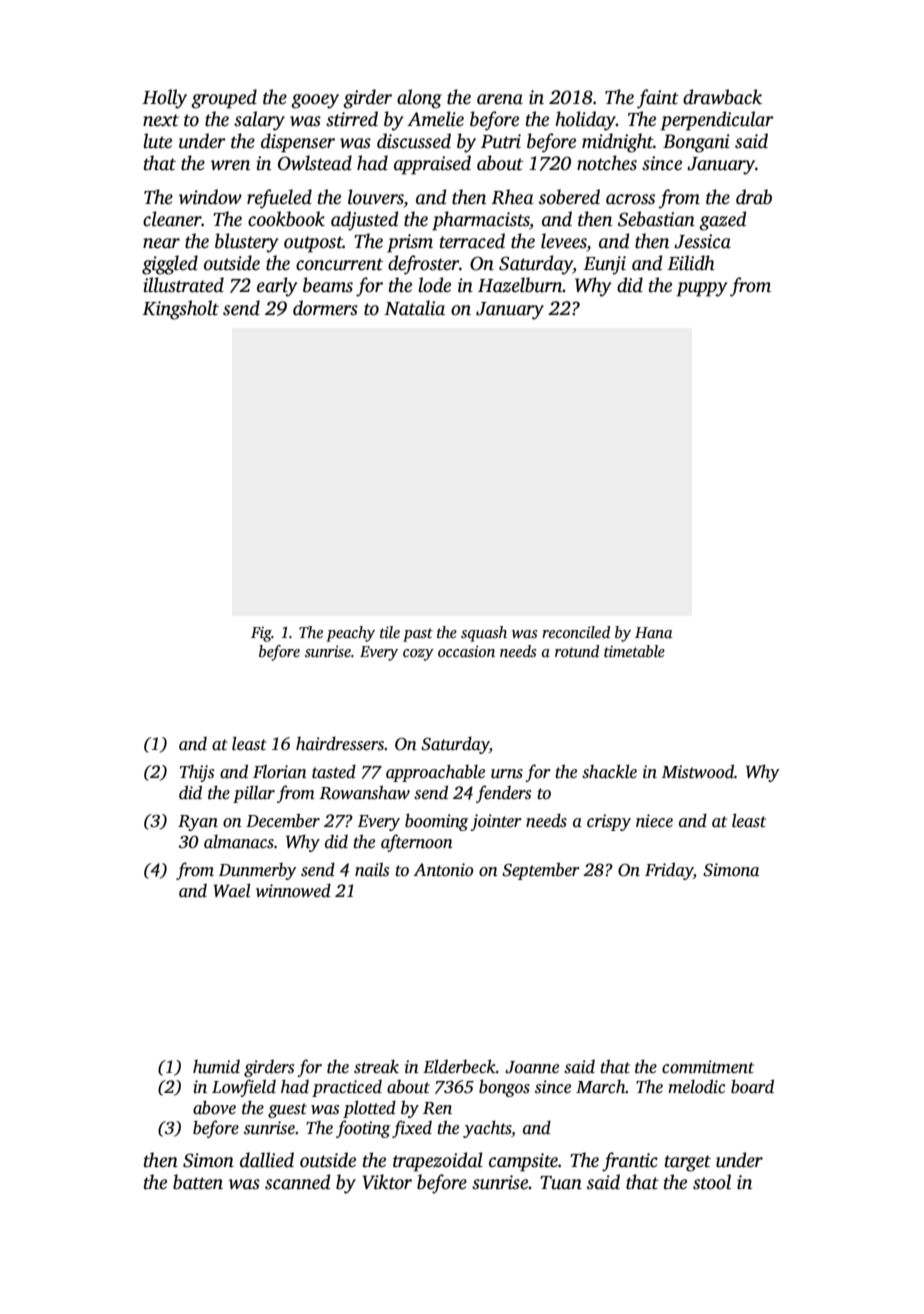 The width and height of the document is (924, 1314). What do you see at coordinates (418, 635) in the document?
I see `past` at bounding box center [418, 635].
